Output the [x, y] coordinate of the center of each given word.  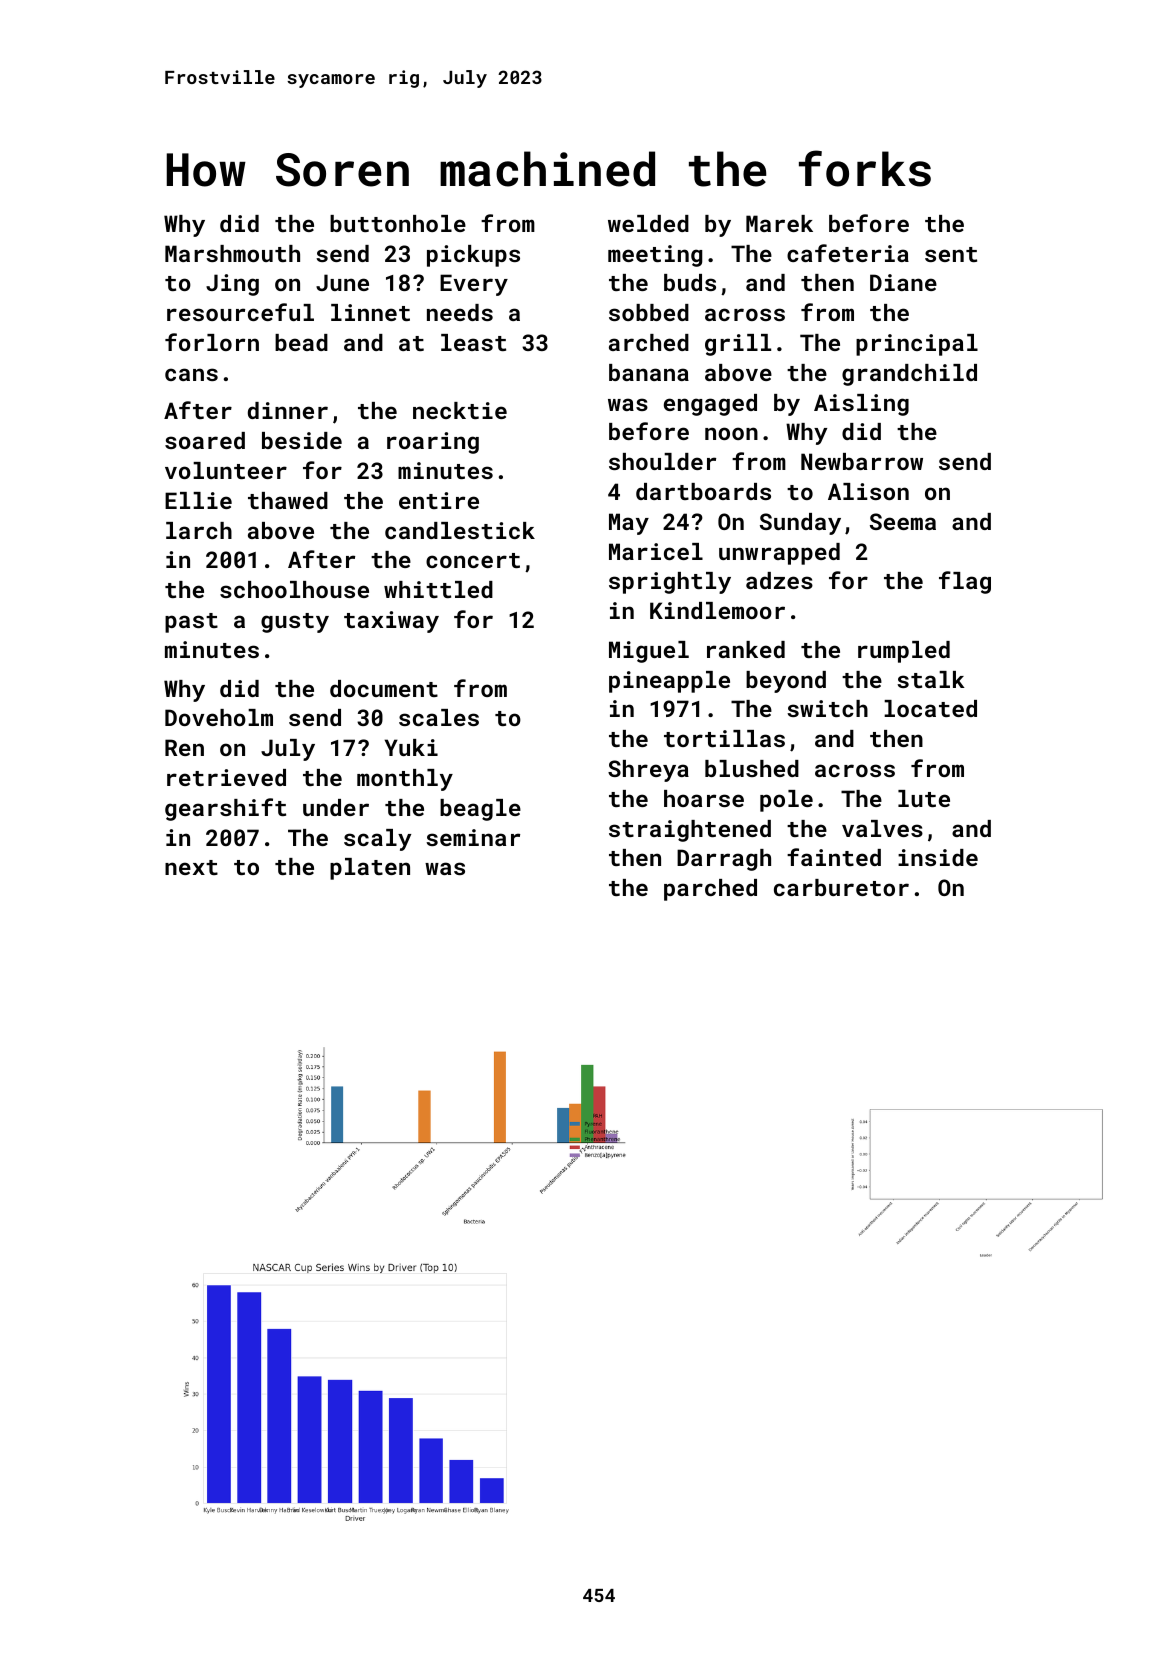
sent [951, 254]
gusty [295, 623]
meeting [655, 256]
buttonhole [398, 223]
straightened [690, 831]
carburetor [841, 887]
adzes [779, 580]
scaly [377, 840]
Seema [903, 521]
